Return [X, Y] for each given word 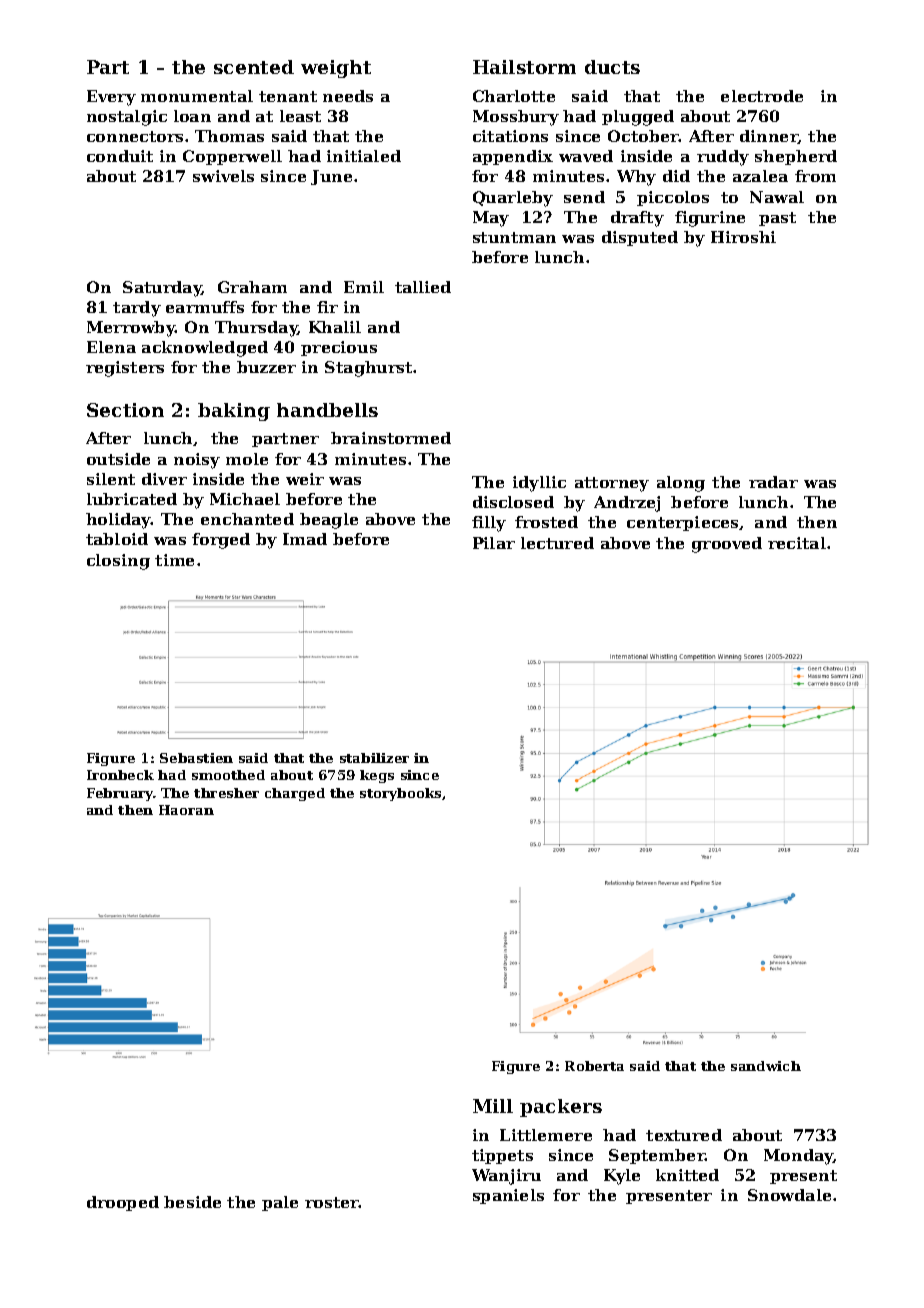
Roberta [594, 1066]
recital [797, 543]
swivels [223, 176]
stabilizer [374, 758]
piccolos [673, 198]
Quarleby [513, 199]
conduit [120, 156]
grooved [727, 545]
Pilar [494, 543]
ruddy [723, 158]
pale [280, 1203]
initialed [364, 156]
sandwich [766, 1066]
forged [221, 541]
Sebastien [196, 758]
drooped [123, 1203]
